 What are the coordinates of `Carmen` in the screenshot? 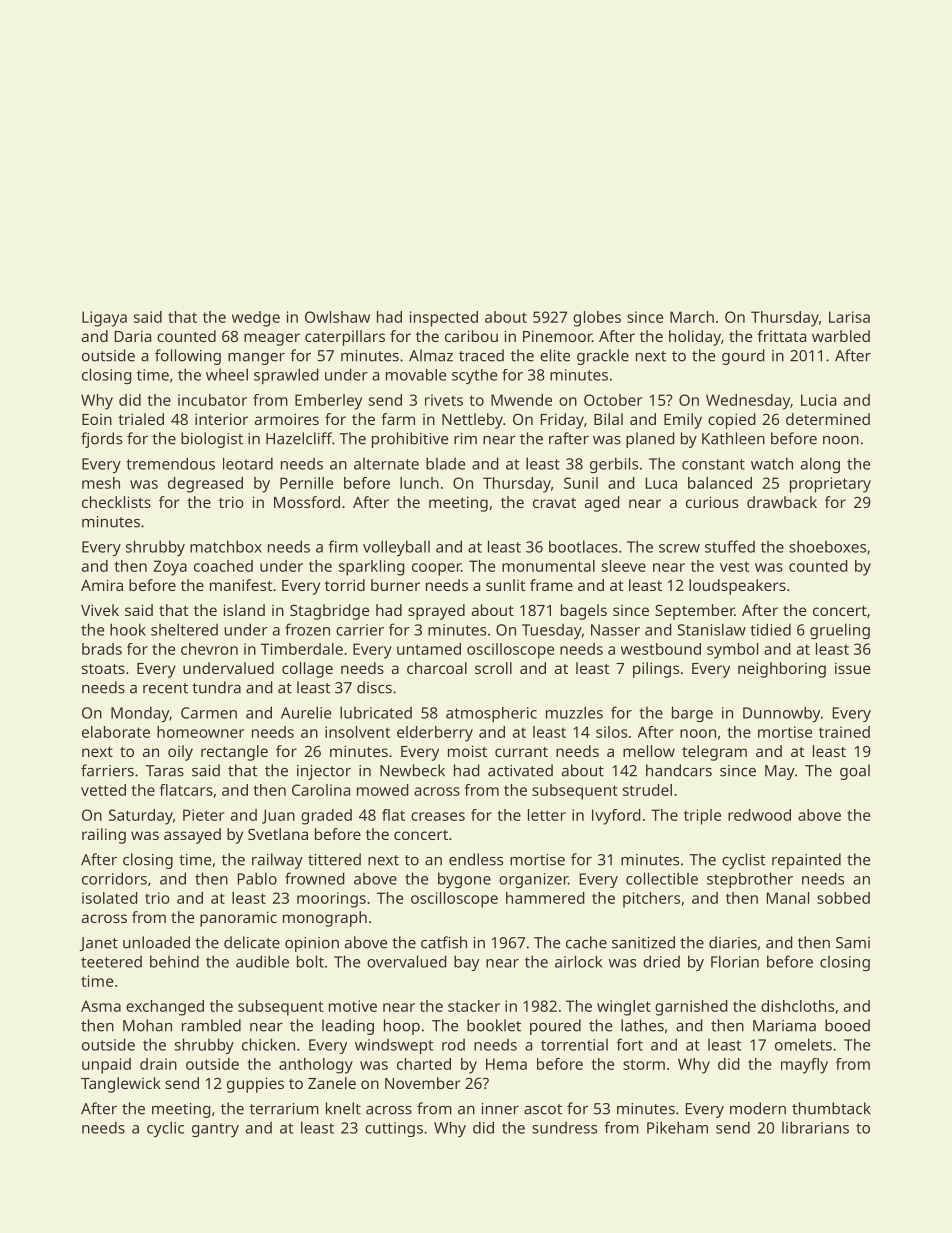 It's located at (209, 713).
